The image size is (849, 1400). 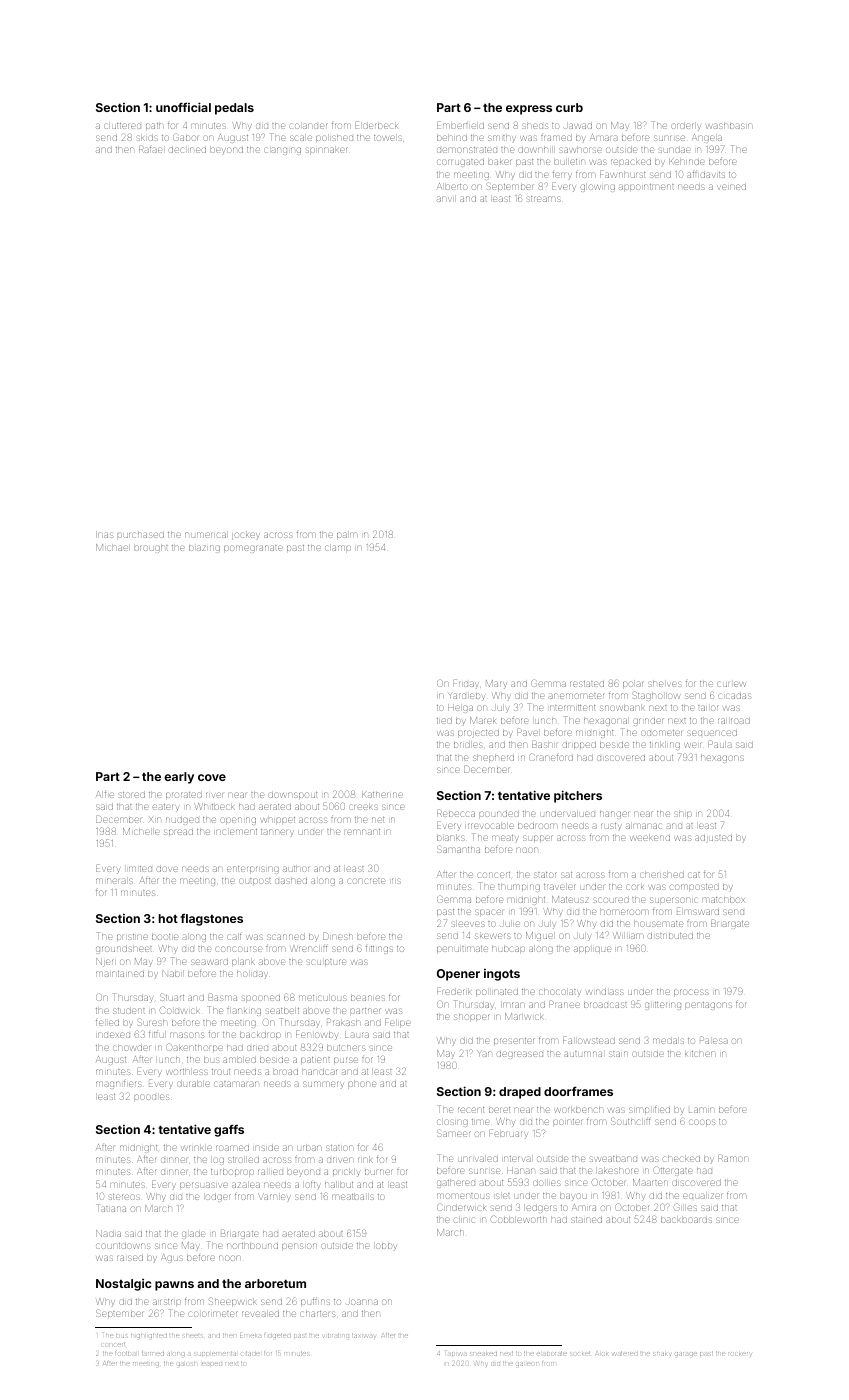 What do you see at coordinates (105, 794) in the screenshot?
I see `Alfie` at bounding box center [105, 794].
